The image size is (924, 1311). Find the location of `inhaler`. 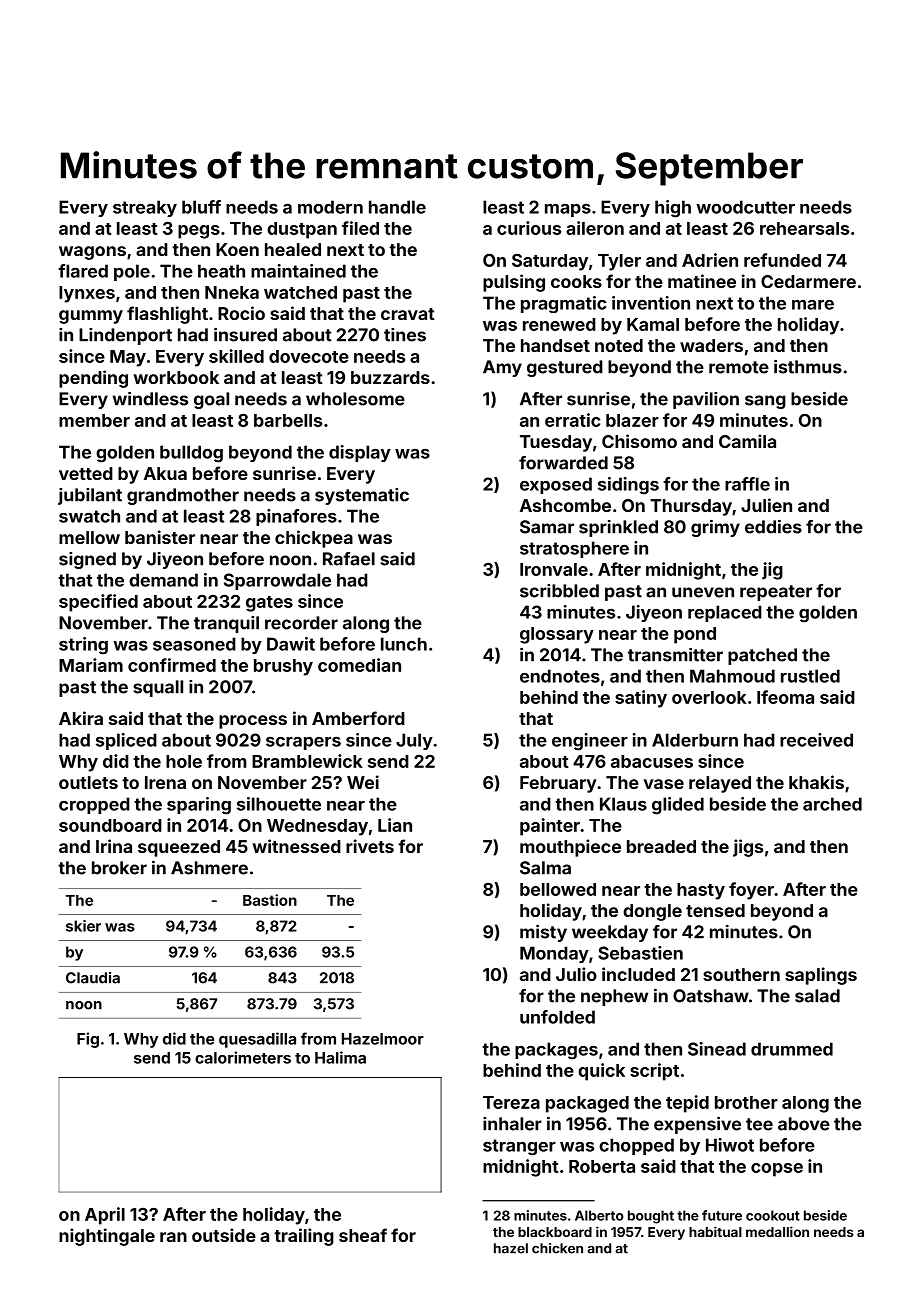

inhaler is located at coordinates (512, 1124).
